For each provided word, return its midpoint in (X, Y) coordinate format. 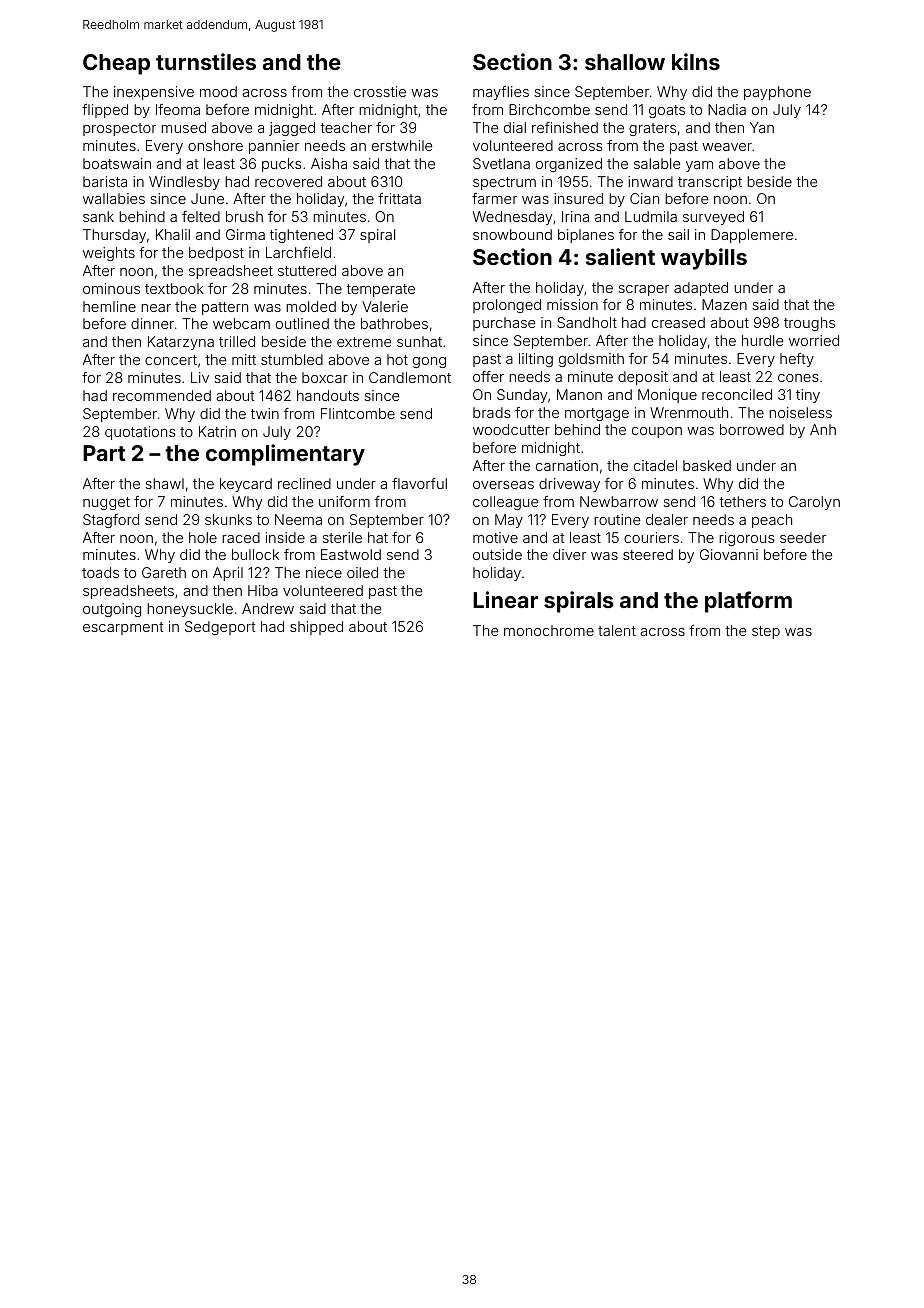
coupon (657, 432)
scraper (643, 290)
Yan (762, 127)
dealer (667, 519)
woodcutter (511, 429)
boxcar (325, 377)
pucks (282, 165)
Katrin (217, 431)
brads (492, 412)
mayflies (501, 93)
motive (495, 537)
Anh (823, 429)
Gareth (164, 572)
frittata (399, 198)
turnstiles (206, 61)
